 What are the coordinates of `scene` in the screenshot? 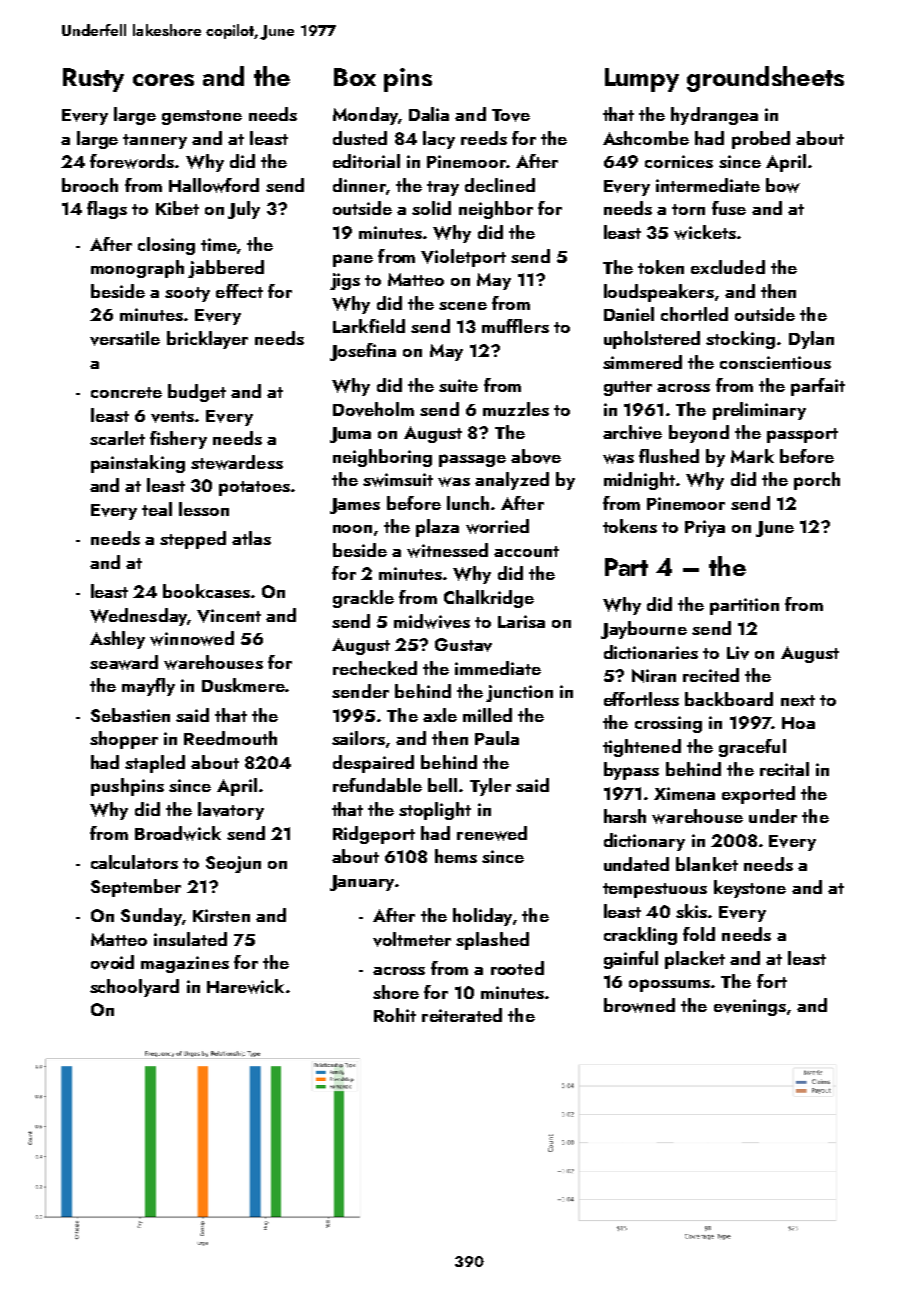 It's located at (463, 306).
